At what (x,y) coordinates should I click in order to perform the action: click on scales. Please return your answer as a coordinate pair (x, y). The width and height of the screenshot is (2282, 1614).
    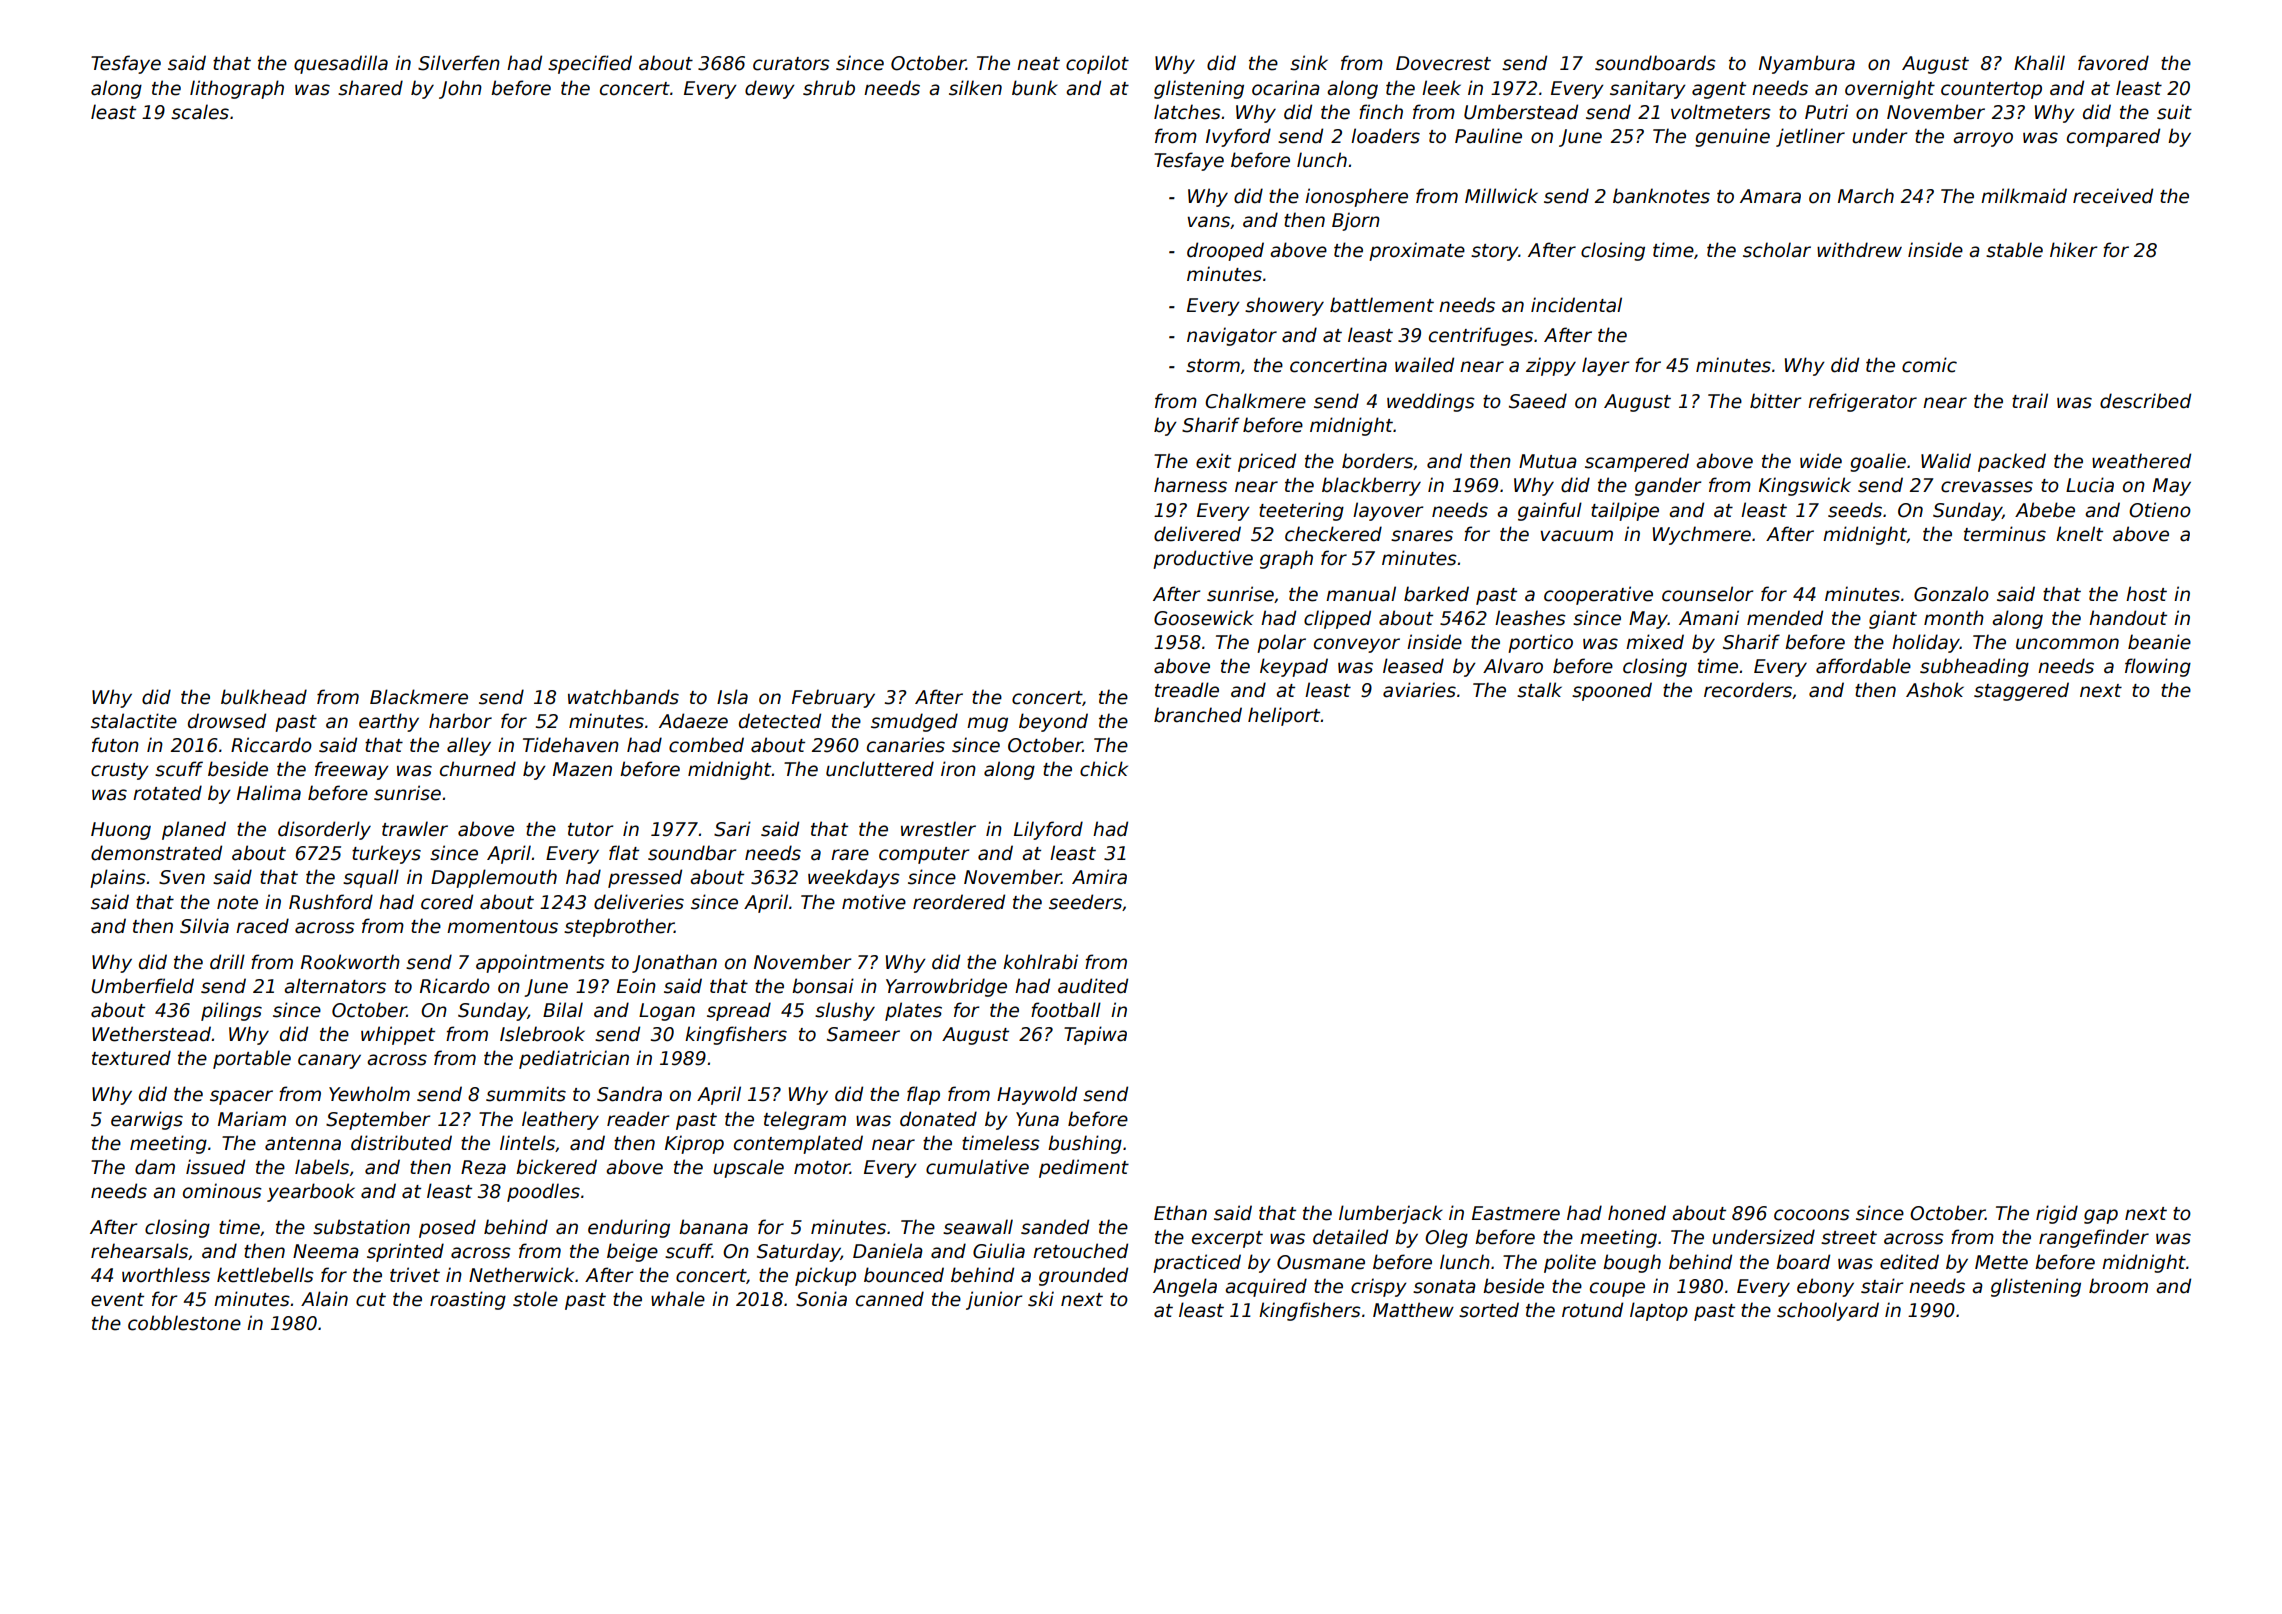
    Looking at the image, I should click on (200, 112).
